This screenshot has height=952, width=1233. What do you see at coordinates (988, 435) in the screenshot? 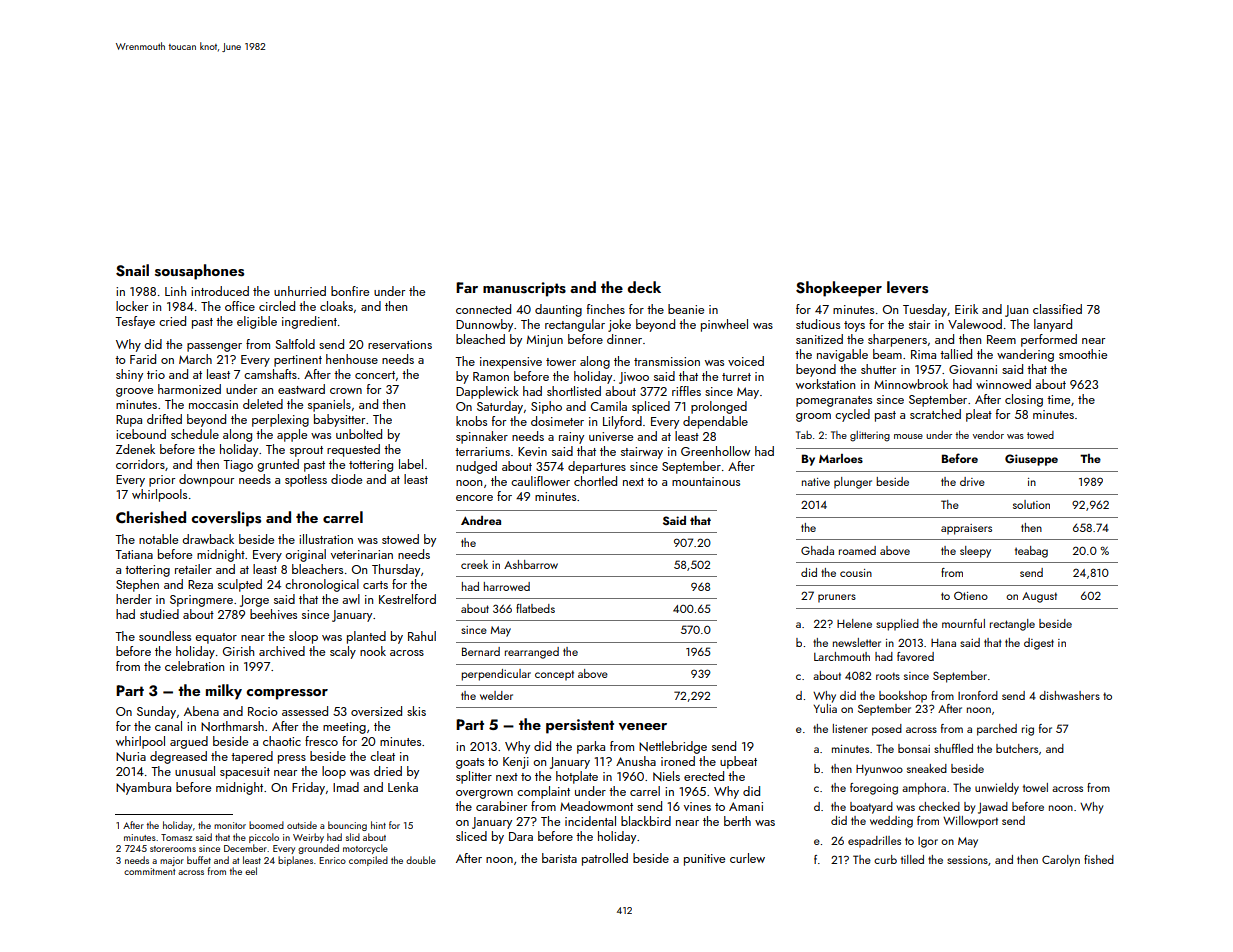
I see `vendor` at bounding box center [988, 435].
